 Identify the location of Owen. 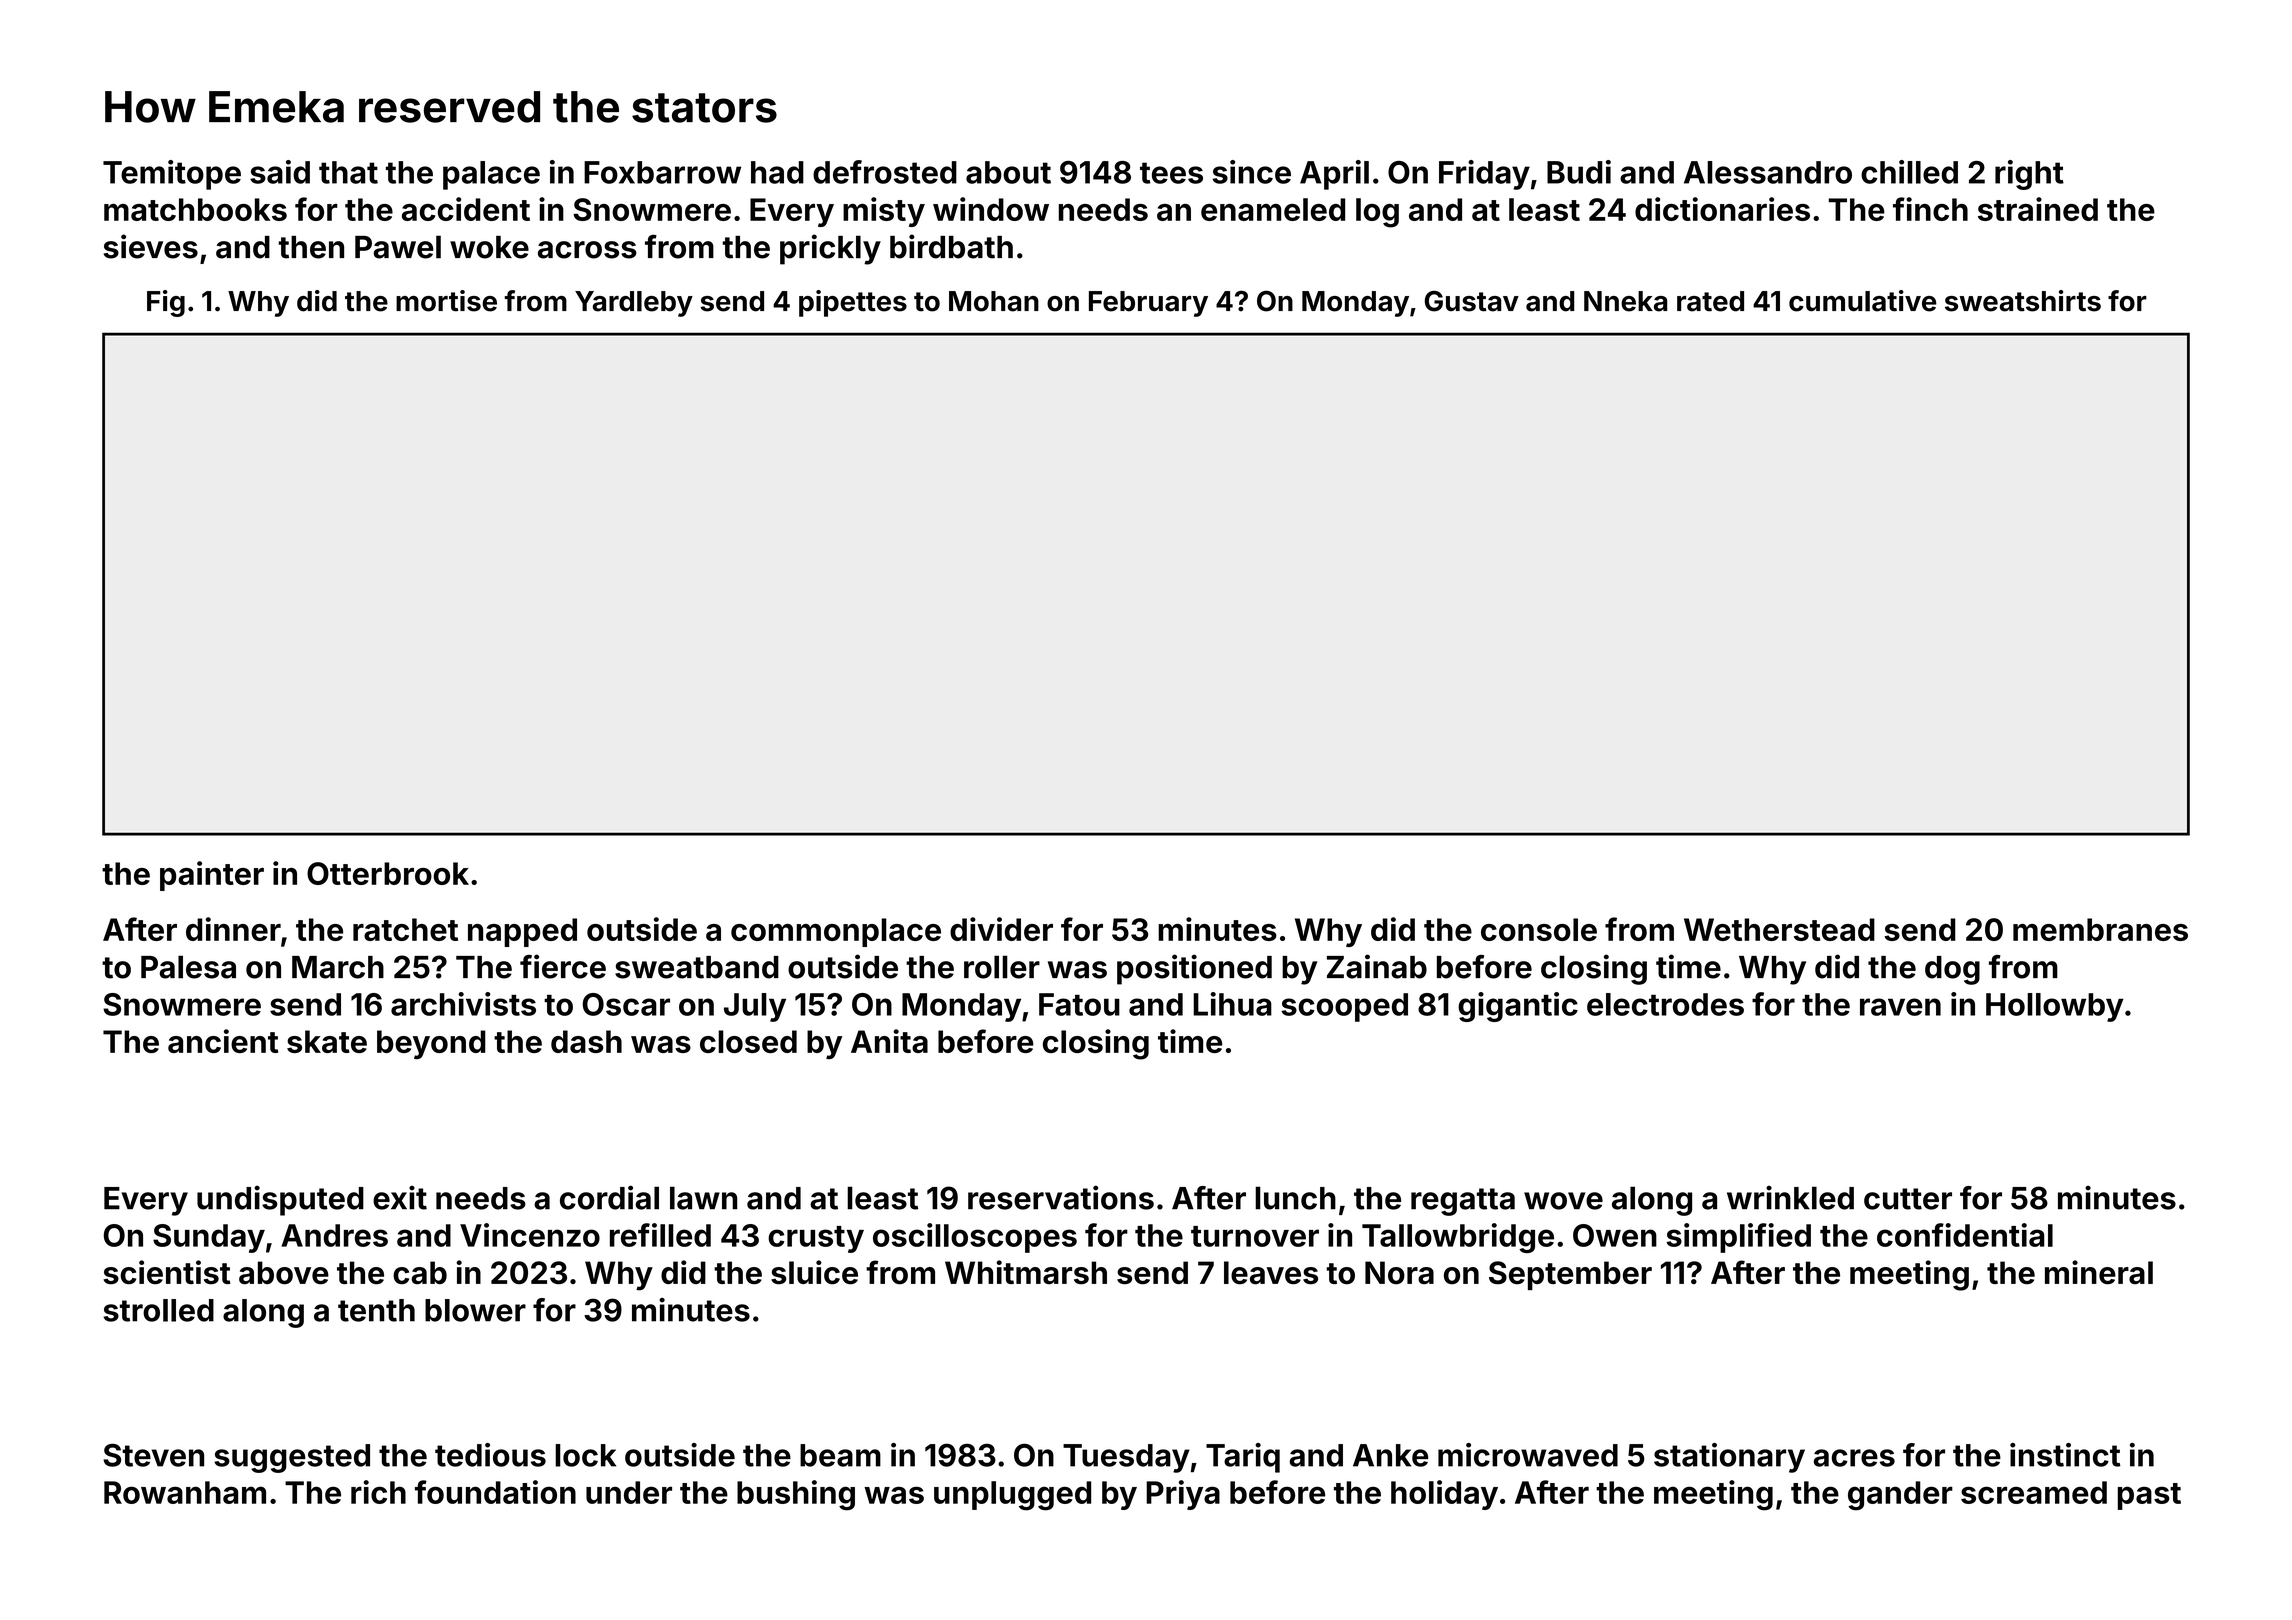
(1615, 1235).
